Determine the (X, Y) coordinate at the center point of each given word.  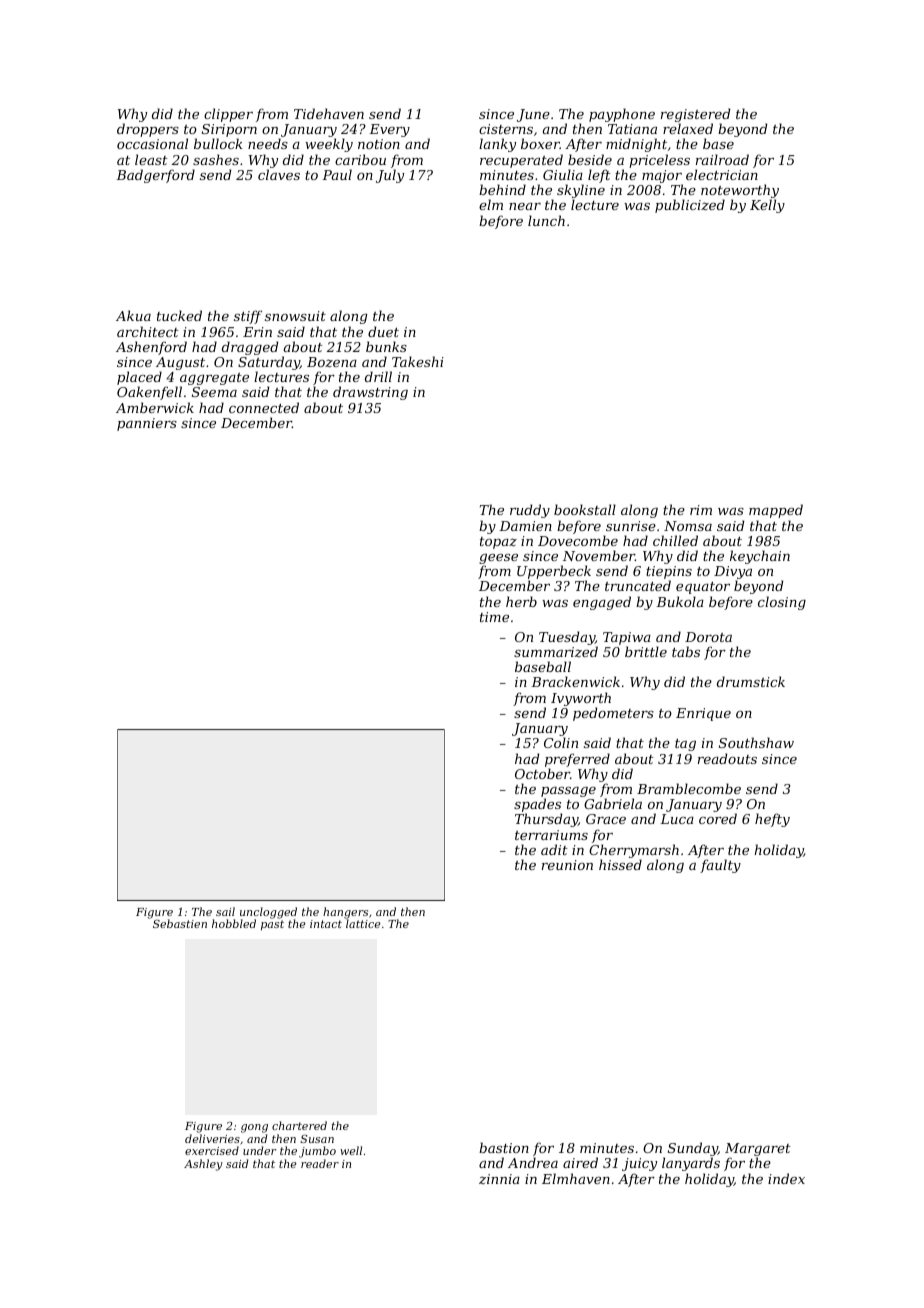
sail (225, 911)
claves (279, 174)
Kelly (767, 206)
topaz (498, 543)
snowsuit (295, 316)
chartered (299, 1125)
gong (254, 1128)
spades (538, 806)
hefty (772, 820)
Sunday (693, 1150)
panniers (147, 424)
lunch (546, 220)
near (525, 206)
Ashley (203, 1165)
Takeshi (418, 361)
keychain (760, 557)
